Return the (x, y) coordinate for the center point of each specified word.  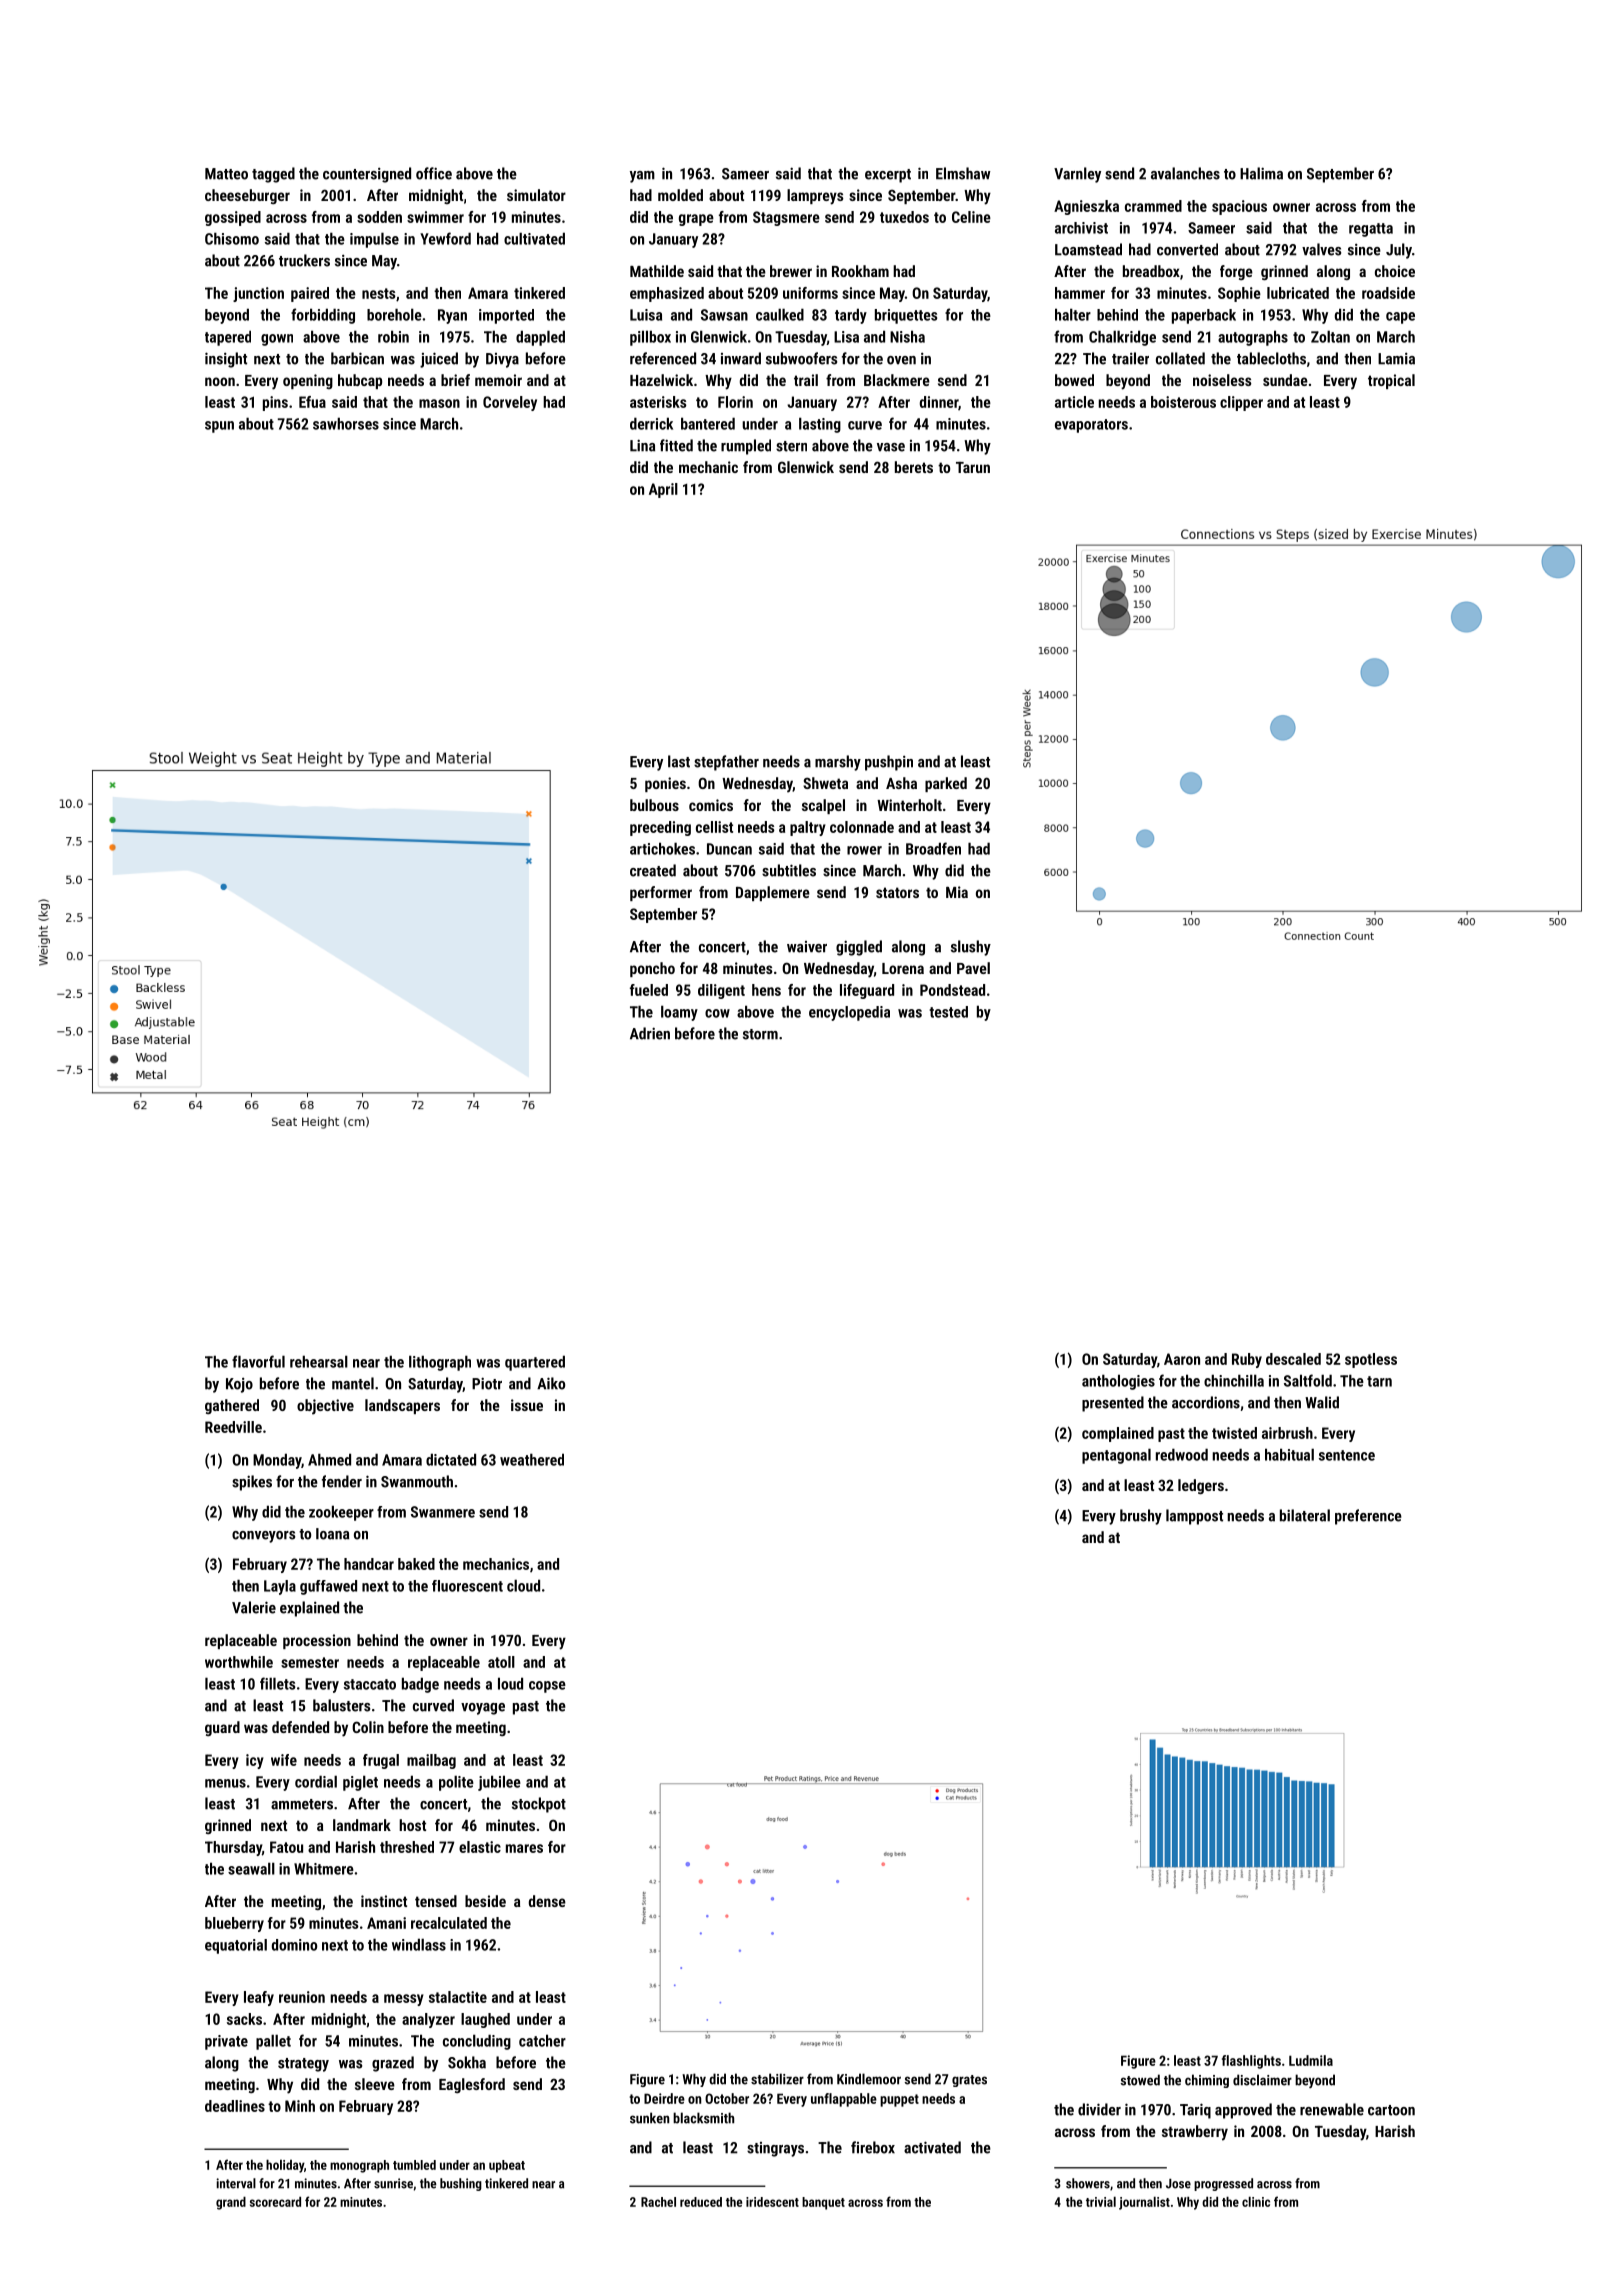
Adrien (650, 1033)
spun (219, 427)
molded (680, 195)
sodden (379, 217)
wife (284, 1760)
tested (948, 1012)
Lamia (1396, 359)
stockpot (539, 1805)
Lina (642, 445)
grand (231, 2203)
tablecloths (1271, 358)
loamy (679, 1013)
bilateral (1305, 1515)
